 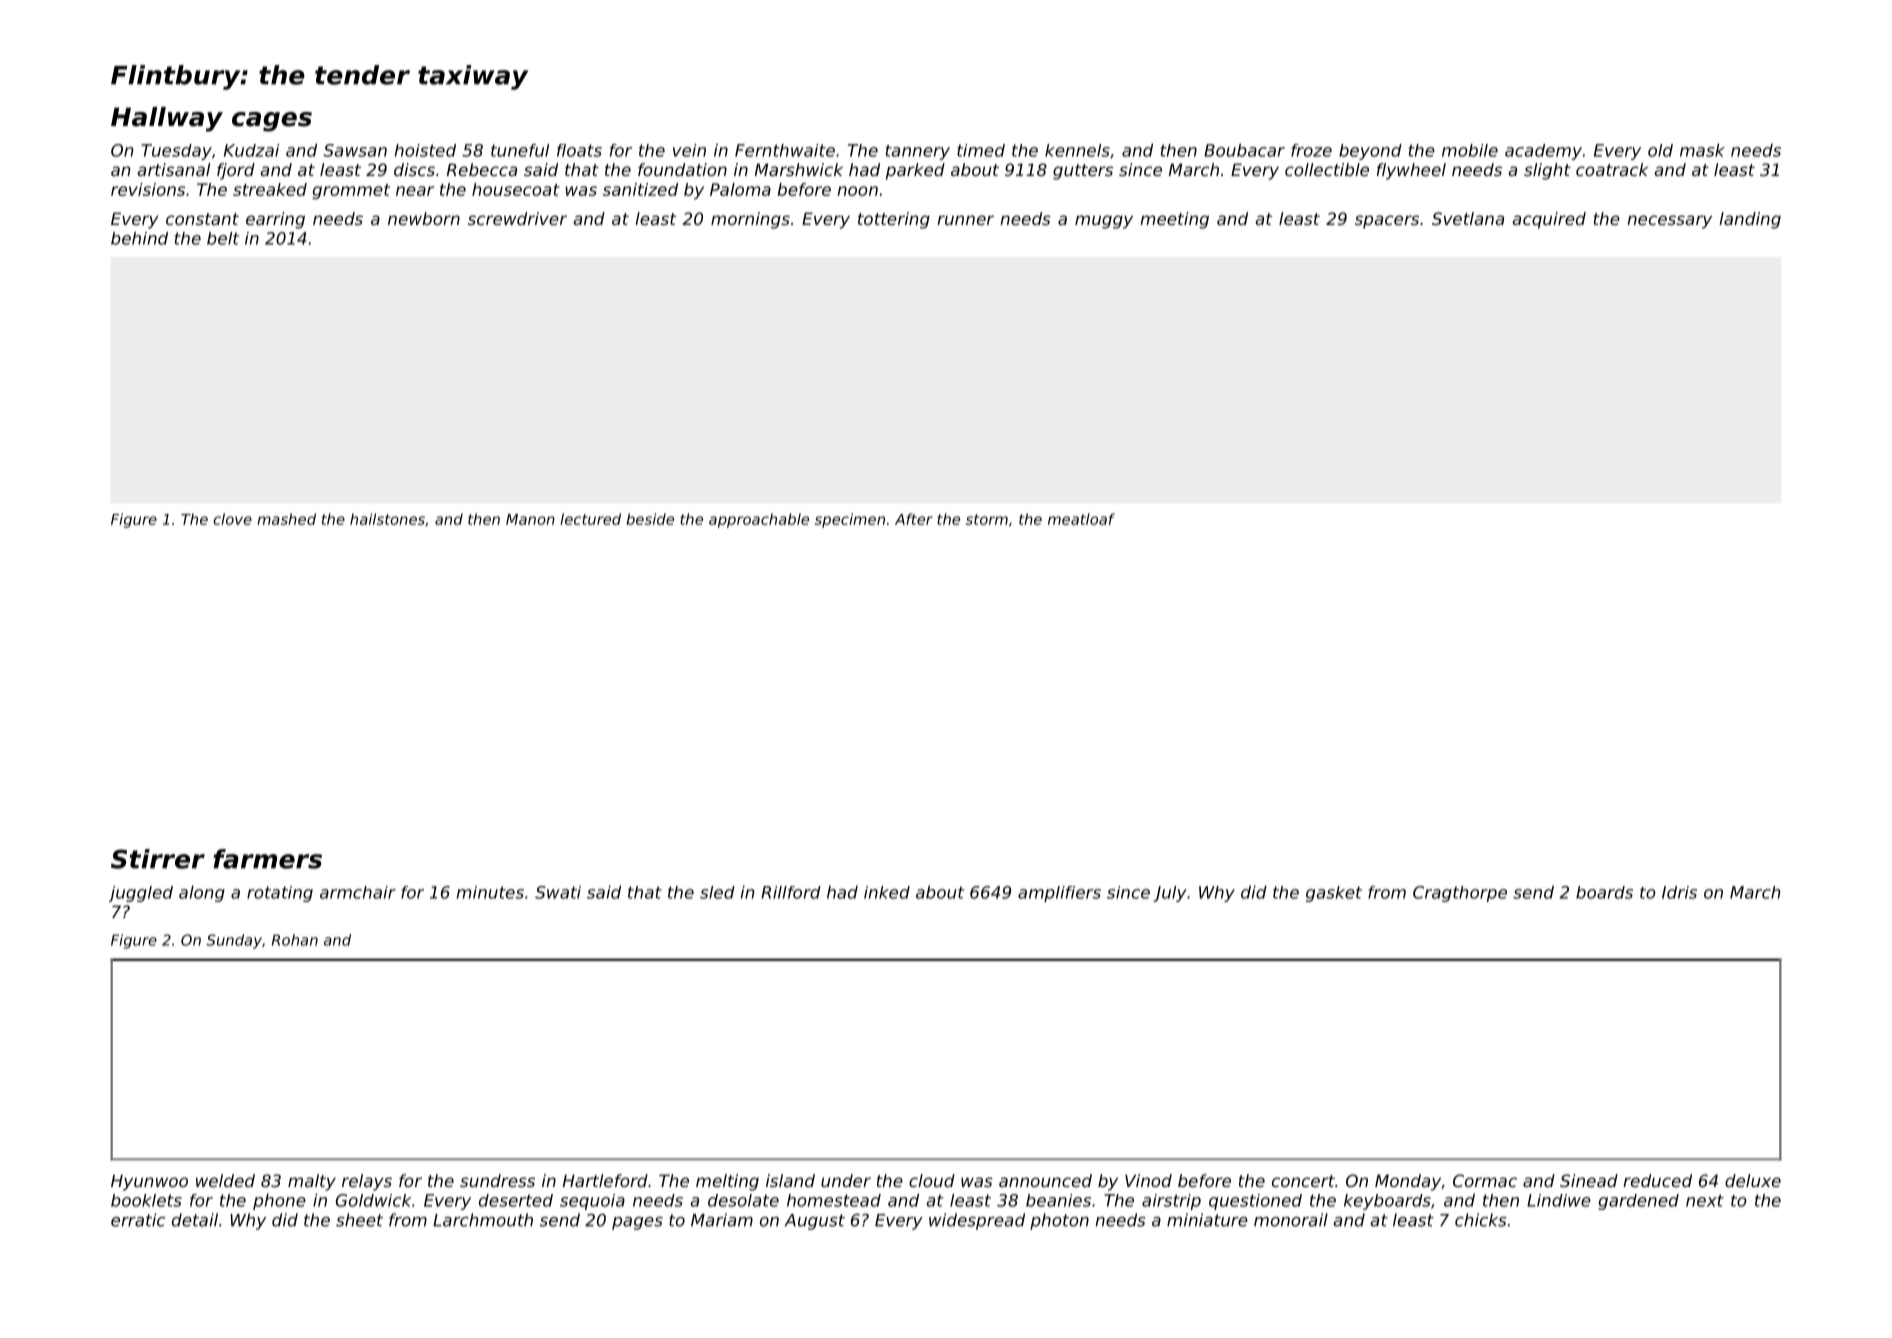 What do you see at coordinates (850, 520) in the image?
I see `specimen` at bounding box center [850, 520].
